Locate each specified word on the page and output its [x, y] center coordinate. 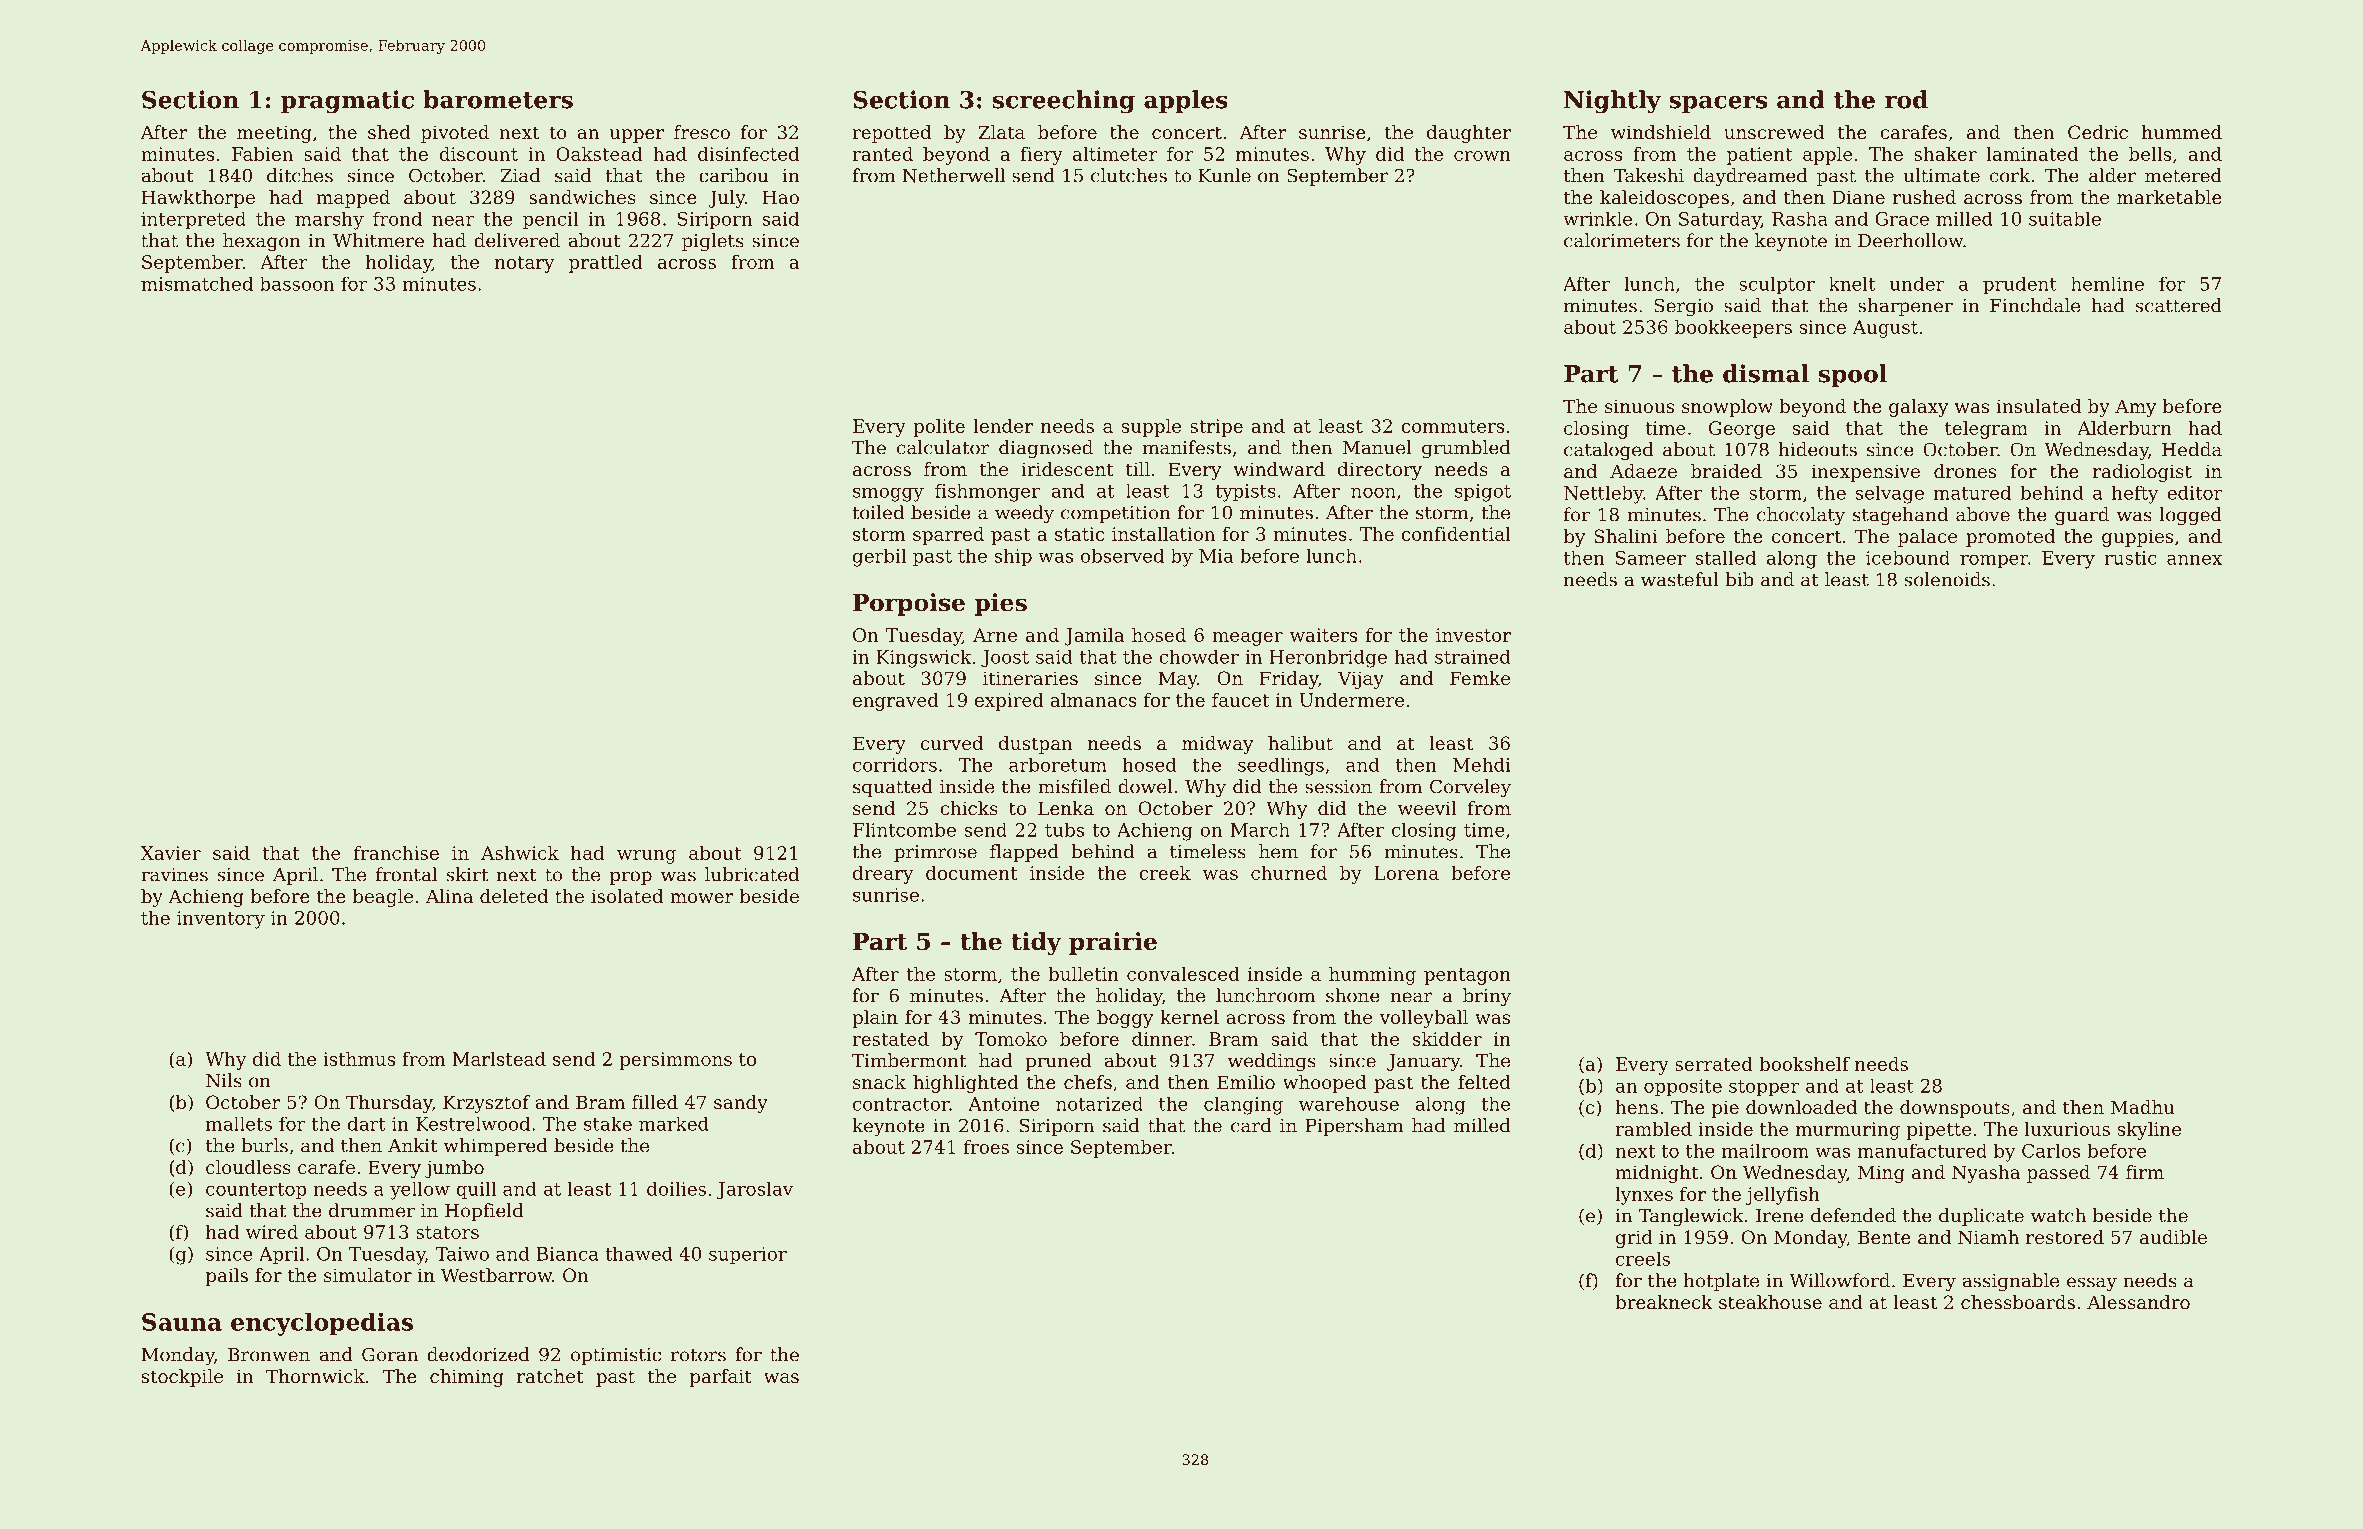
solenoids [1947, 579]
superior [748, 1255]
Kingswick [924, 658]
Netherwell [953, 175]
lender [1003, 426]
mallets [239, 1124]
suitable [2065, 219]
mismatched [197, 283]
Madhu [2143, 1107]
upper [637, 136]
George [1742, 430]
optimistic [616, 1356]
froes [986, 1147]
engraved [896, 702]
